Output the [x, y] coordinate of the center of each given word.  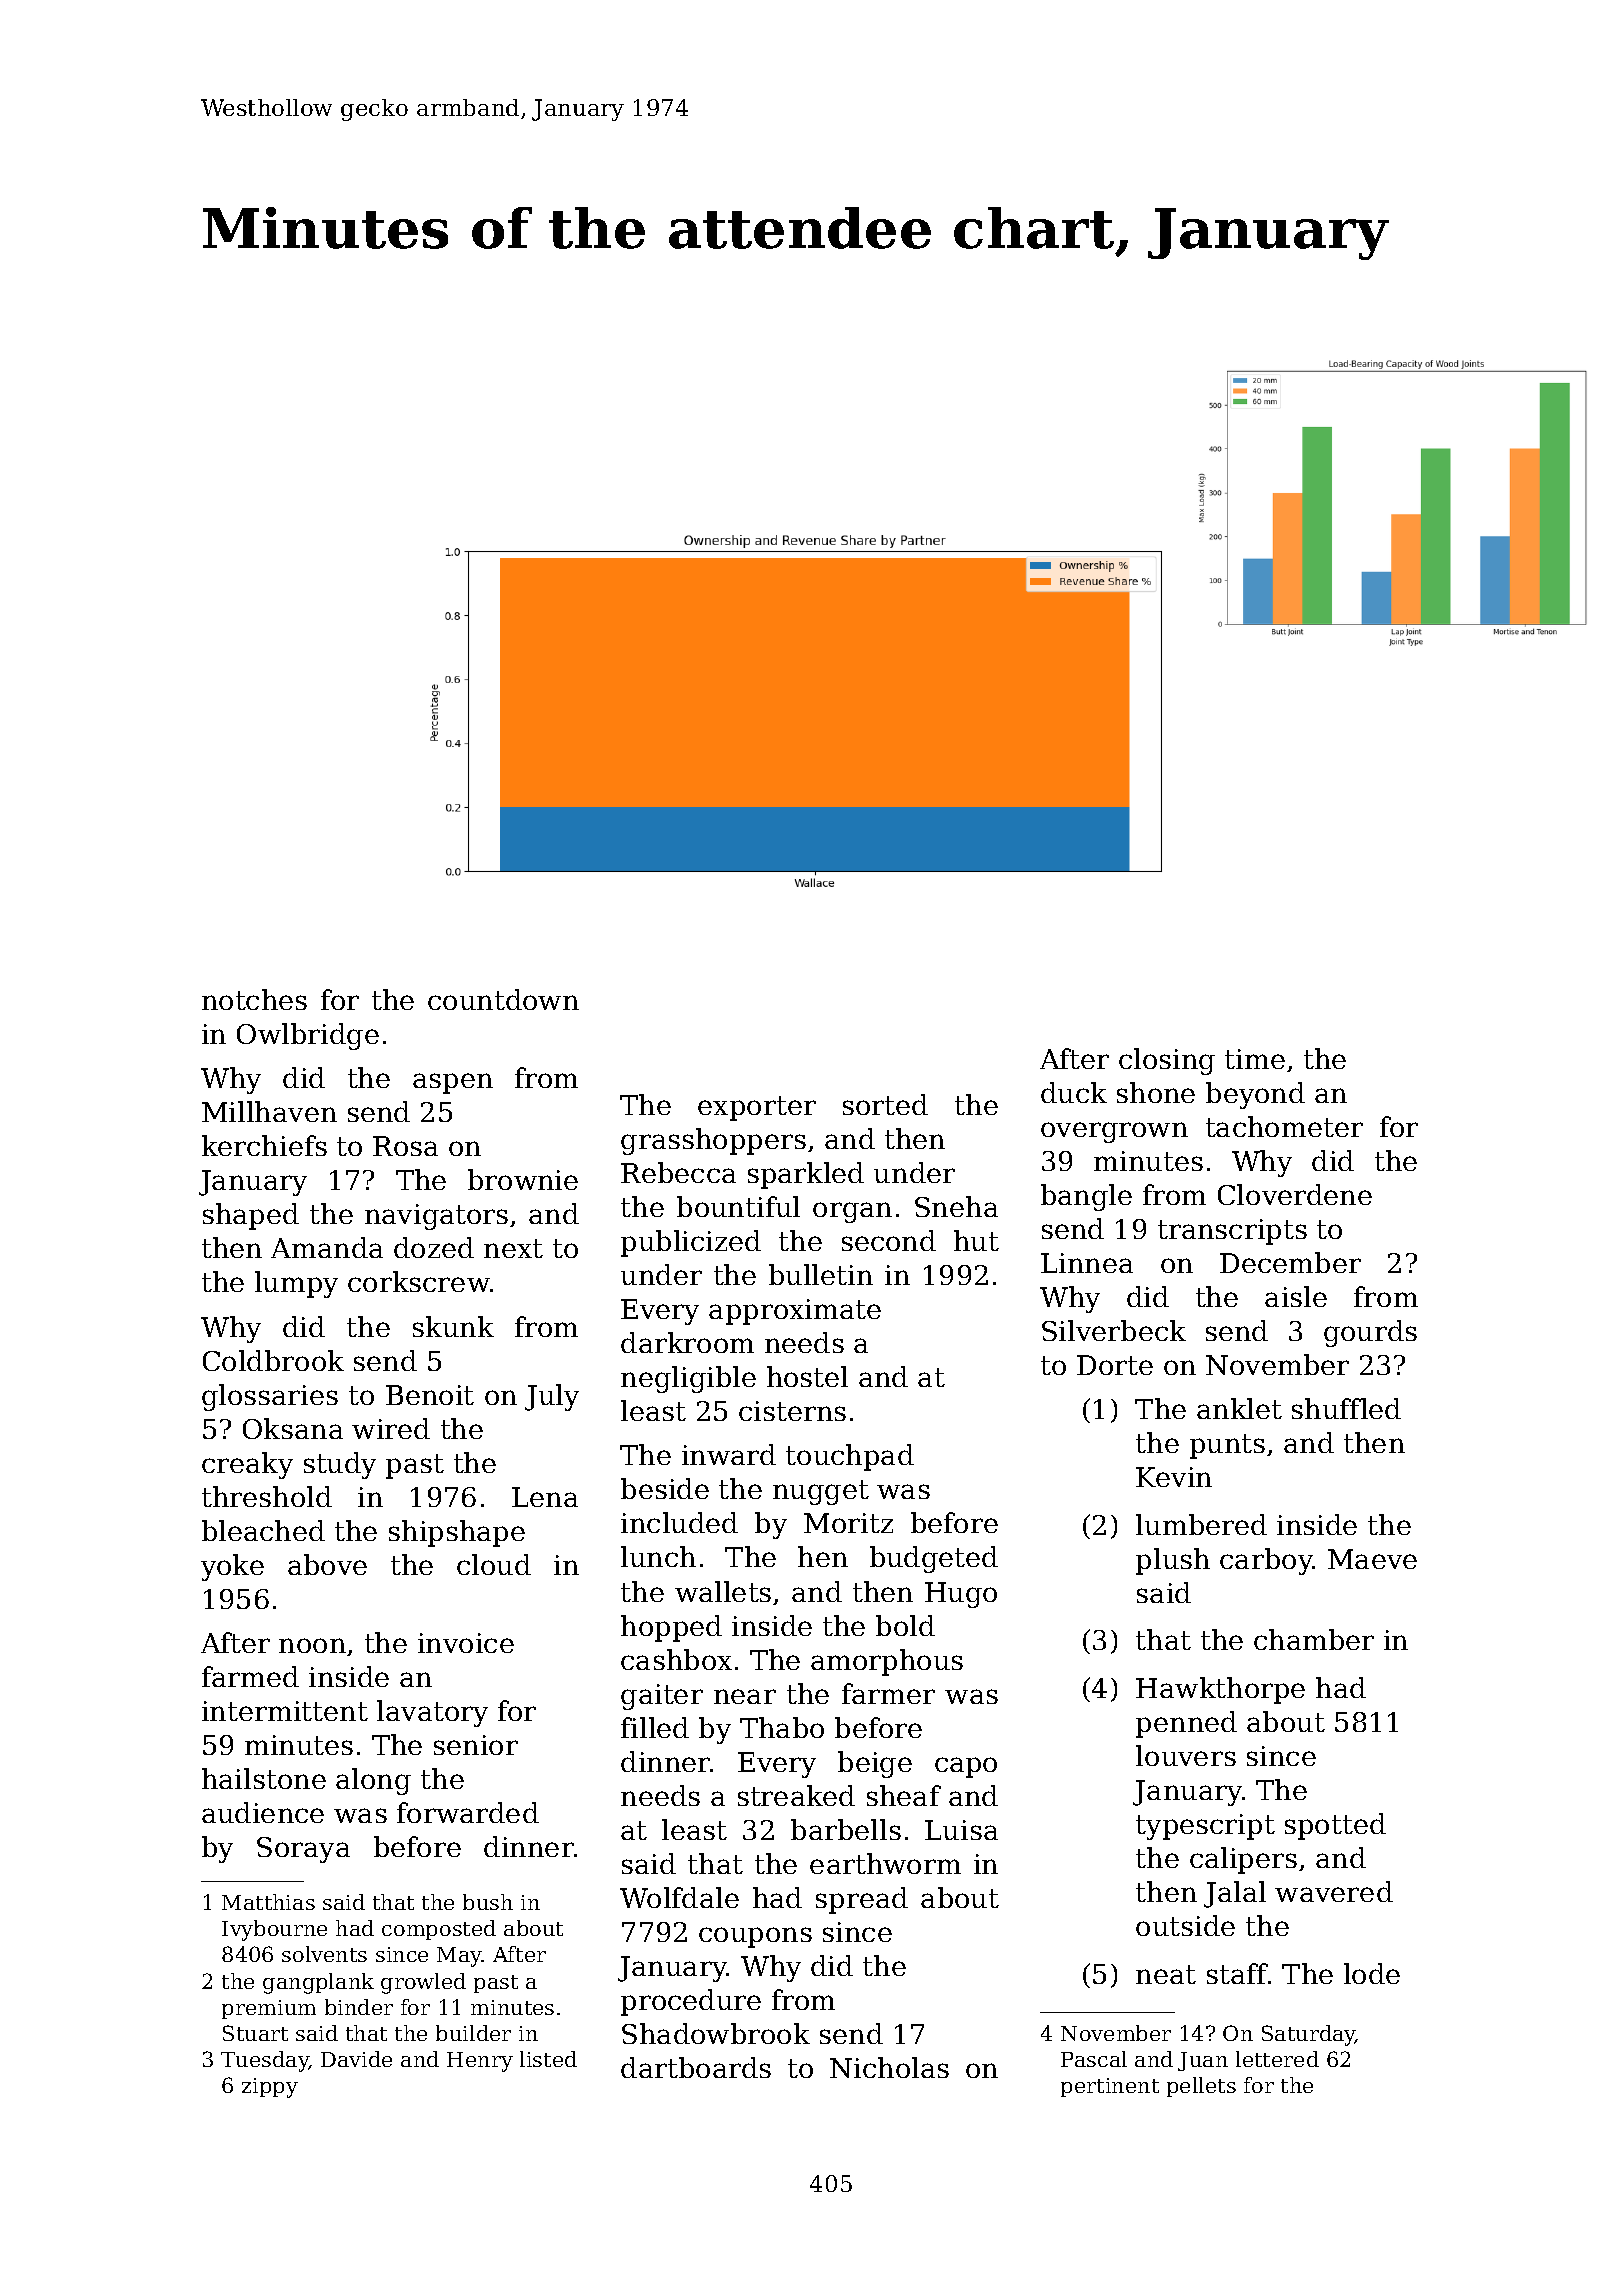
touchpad [850, 1457]
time [1255, 1059]
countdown [503, 999]
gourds [1370, 1333]
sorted [885, 1104]
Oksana [293, 1428]
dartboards [696, 2067]
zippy [270, 2088]
